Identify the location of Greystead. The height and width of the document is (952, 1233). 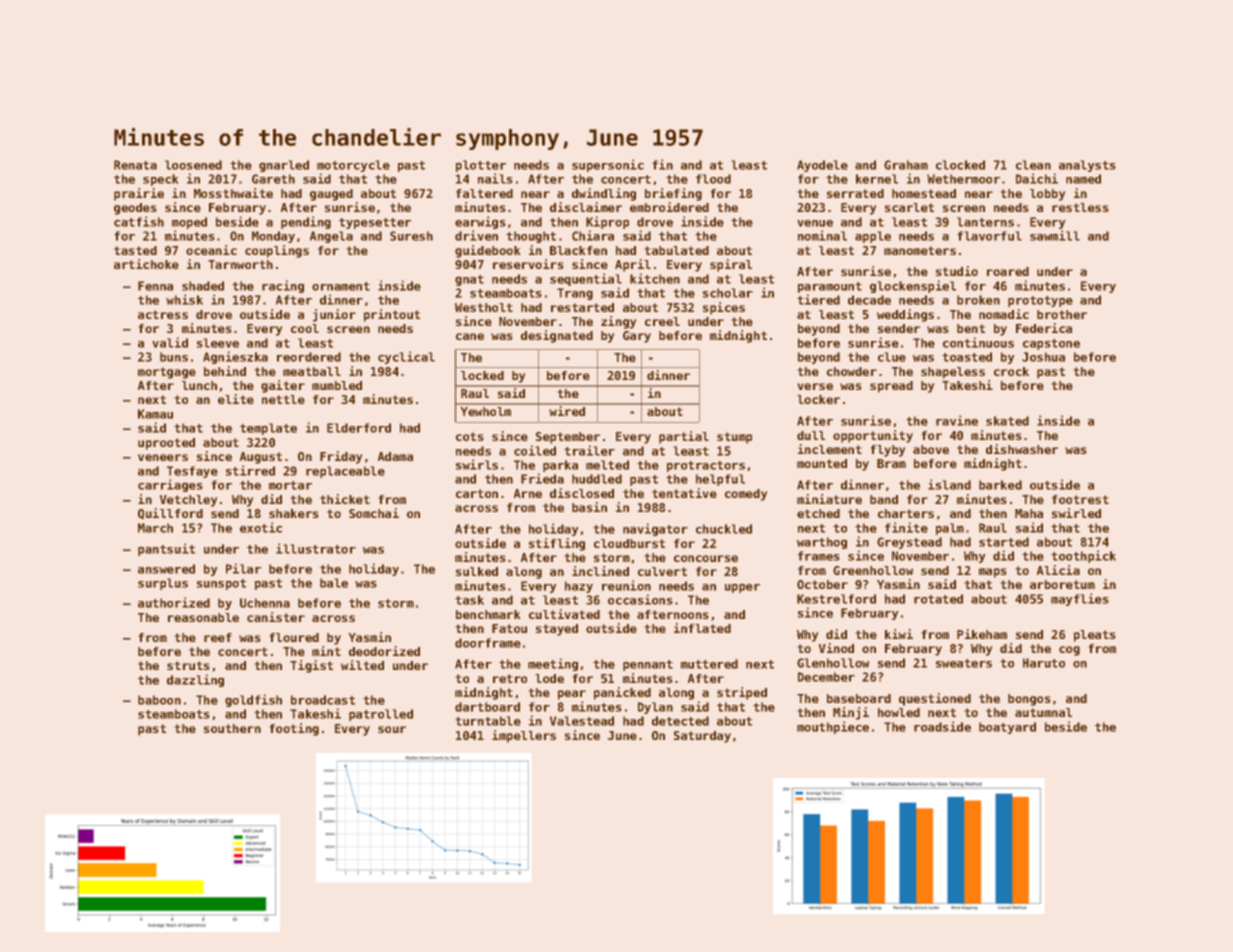
(909, 543).
